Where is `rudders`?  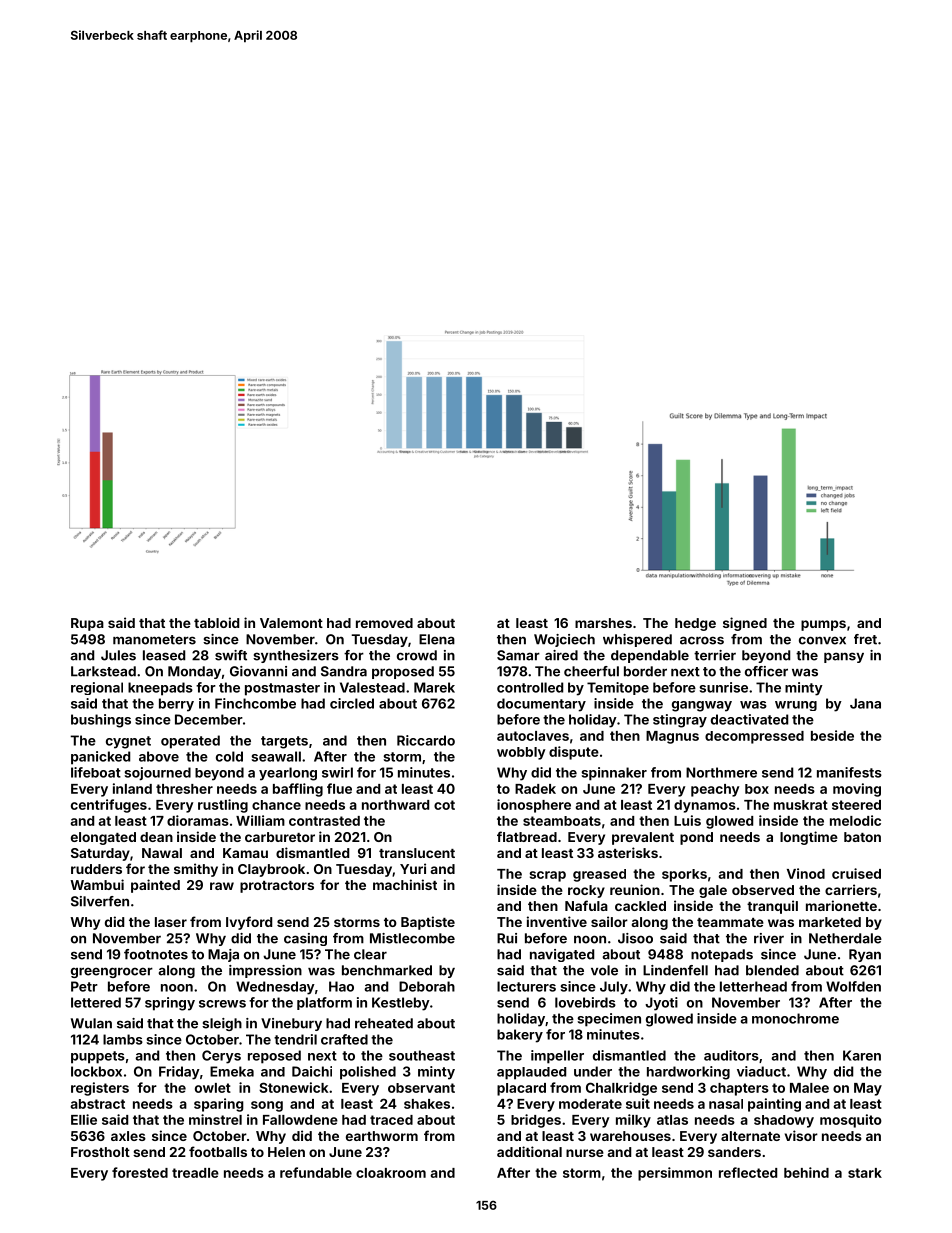 rudders is located at coordinates (96, 869).
